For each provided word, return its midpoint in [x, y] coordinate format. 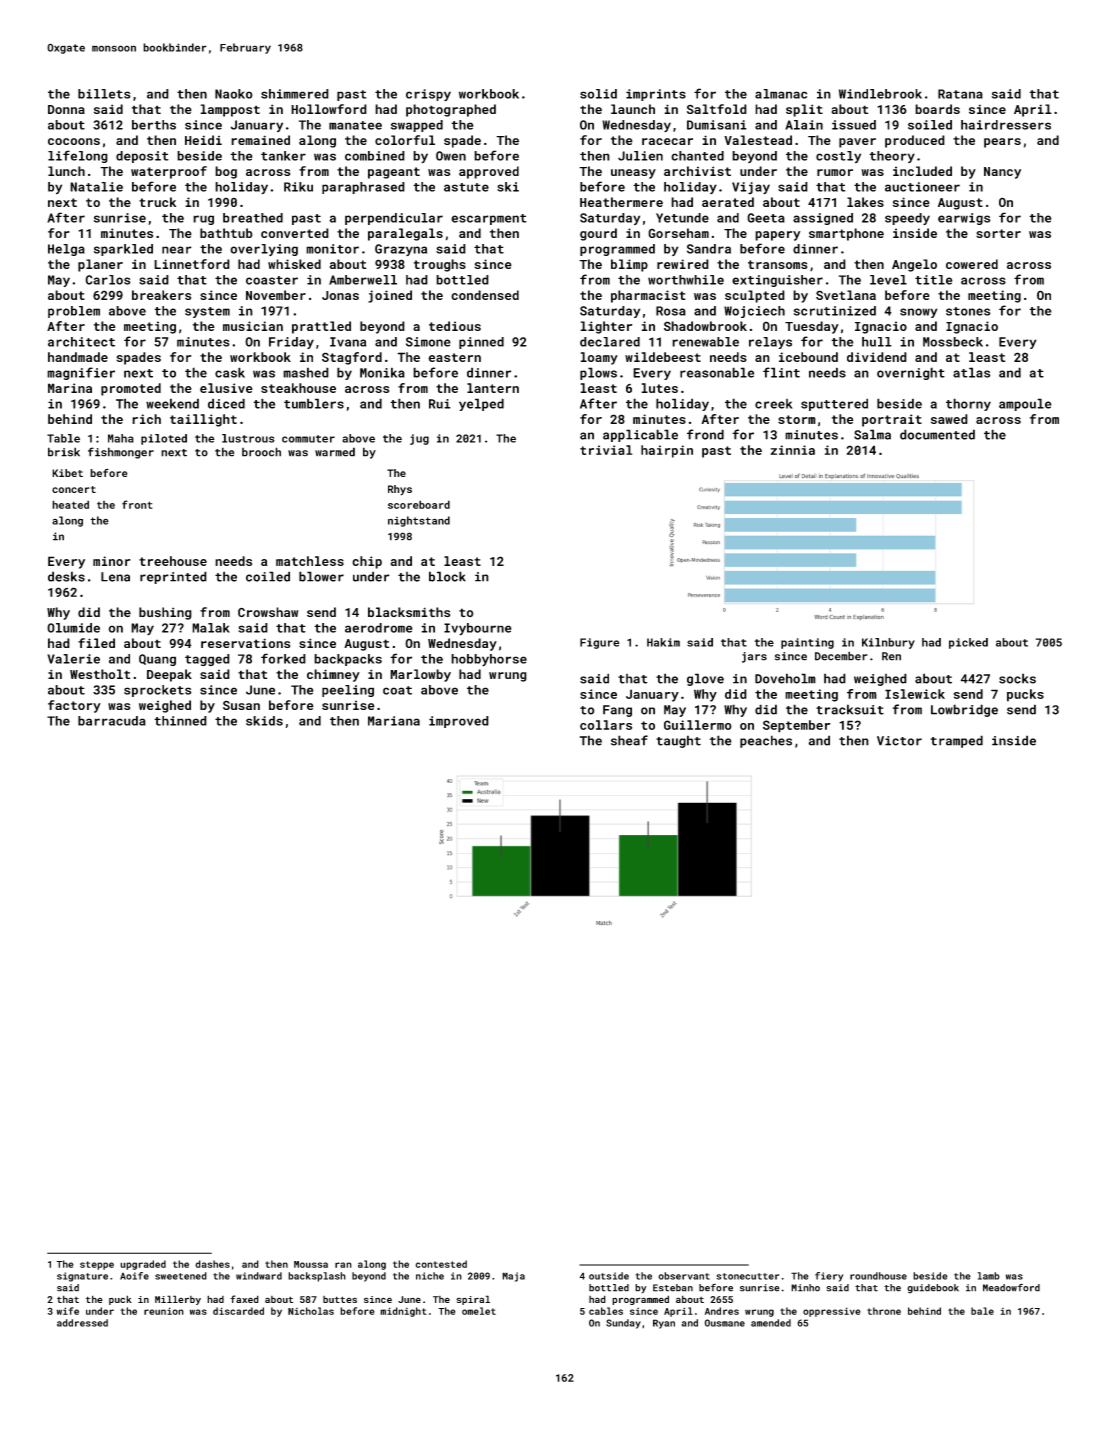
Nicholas [311, 1311]
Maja [513, 1277]
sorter [998, 233]
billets [104, 94]
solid [598, 94]
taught [678, 741]
